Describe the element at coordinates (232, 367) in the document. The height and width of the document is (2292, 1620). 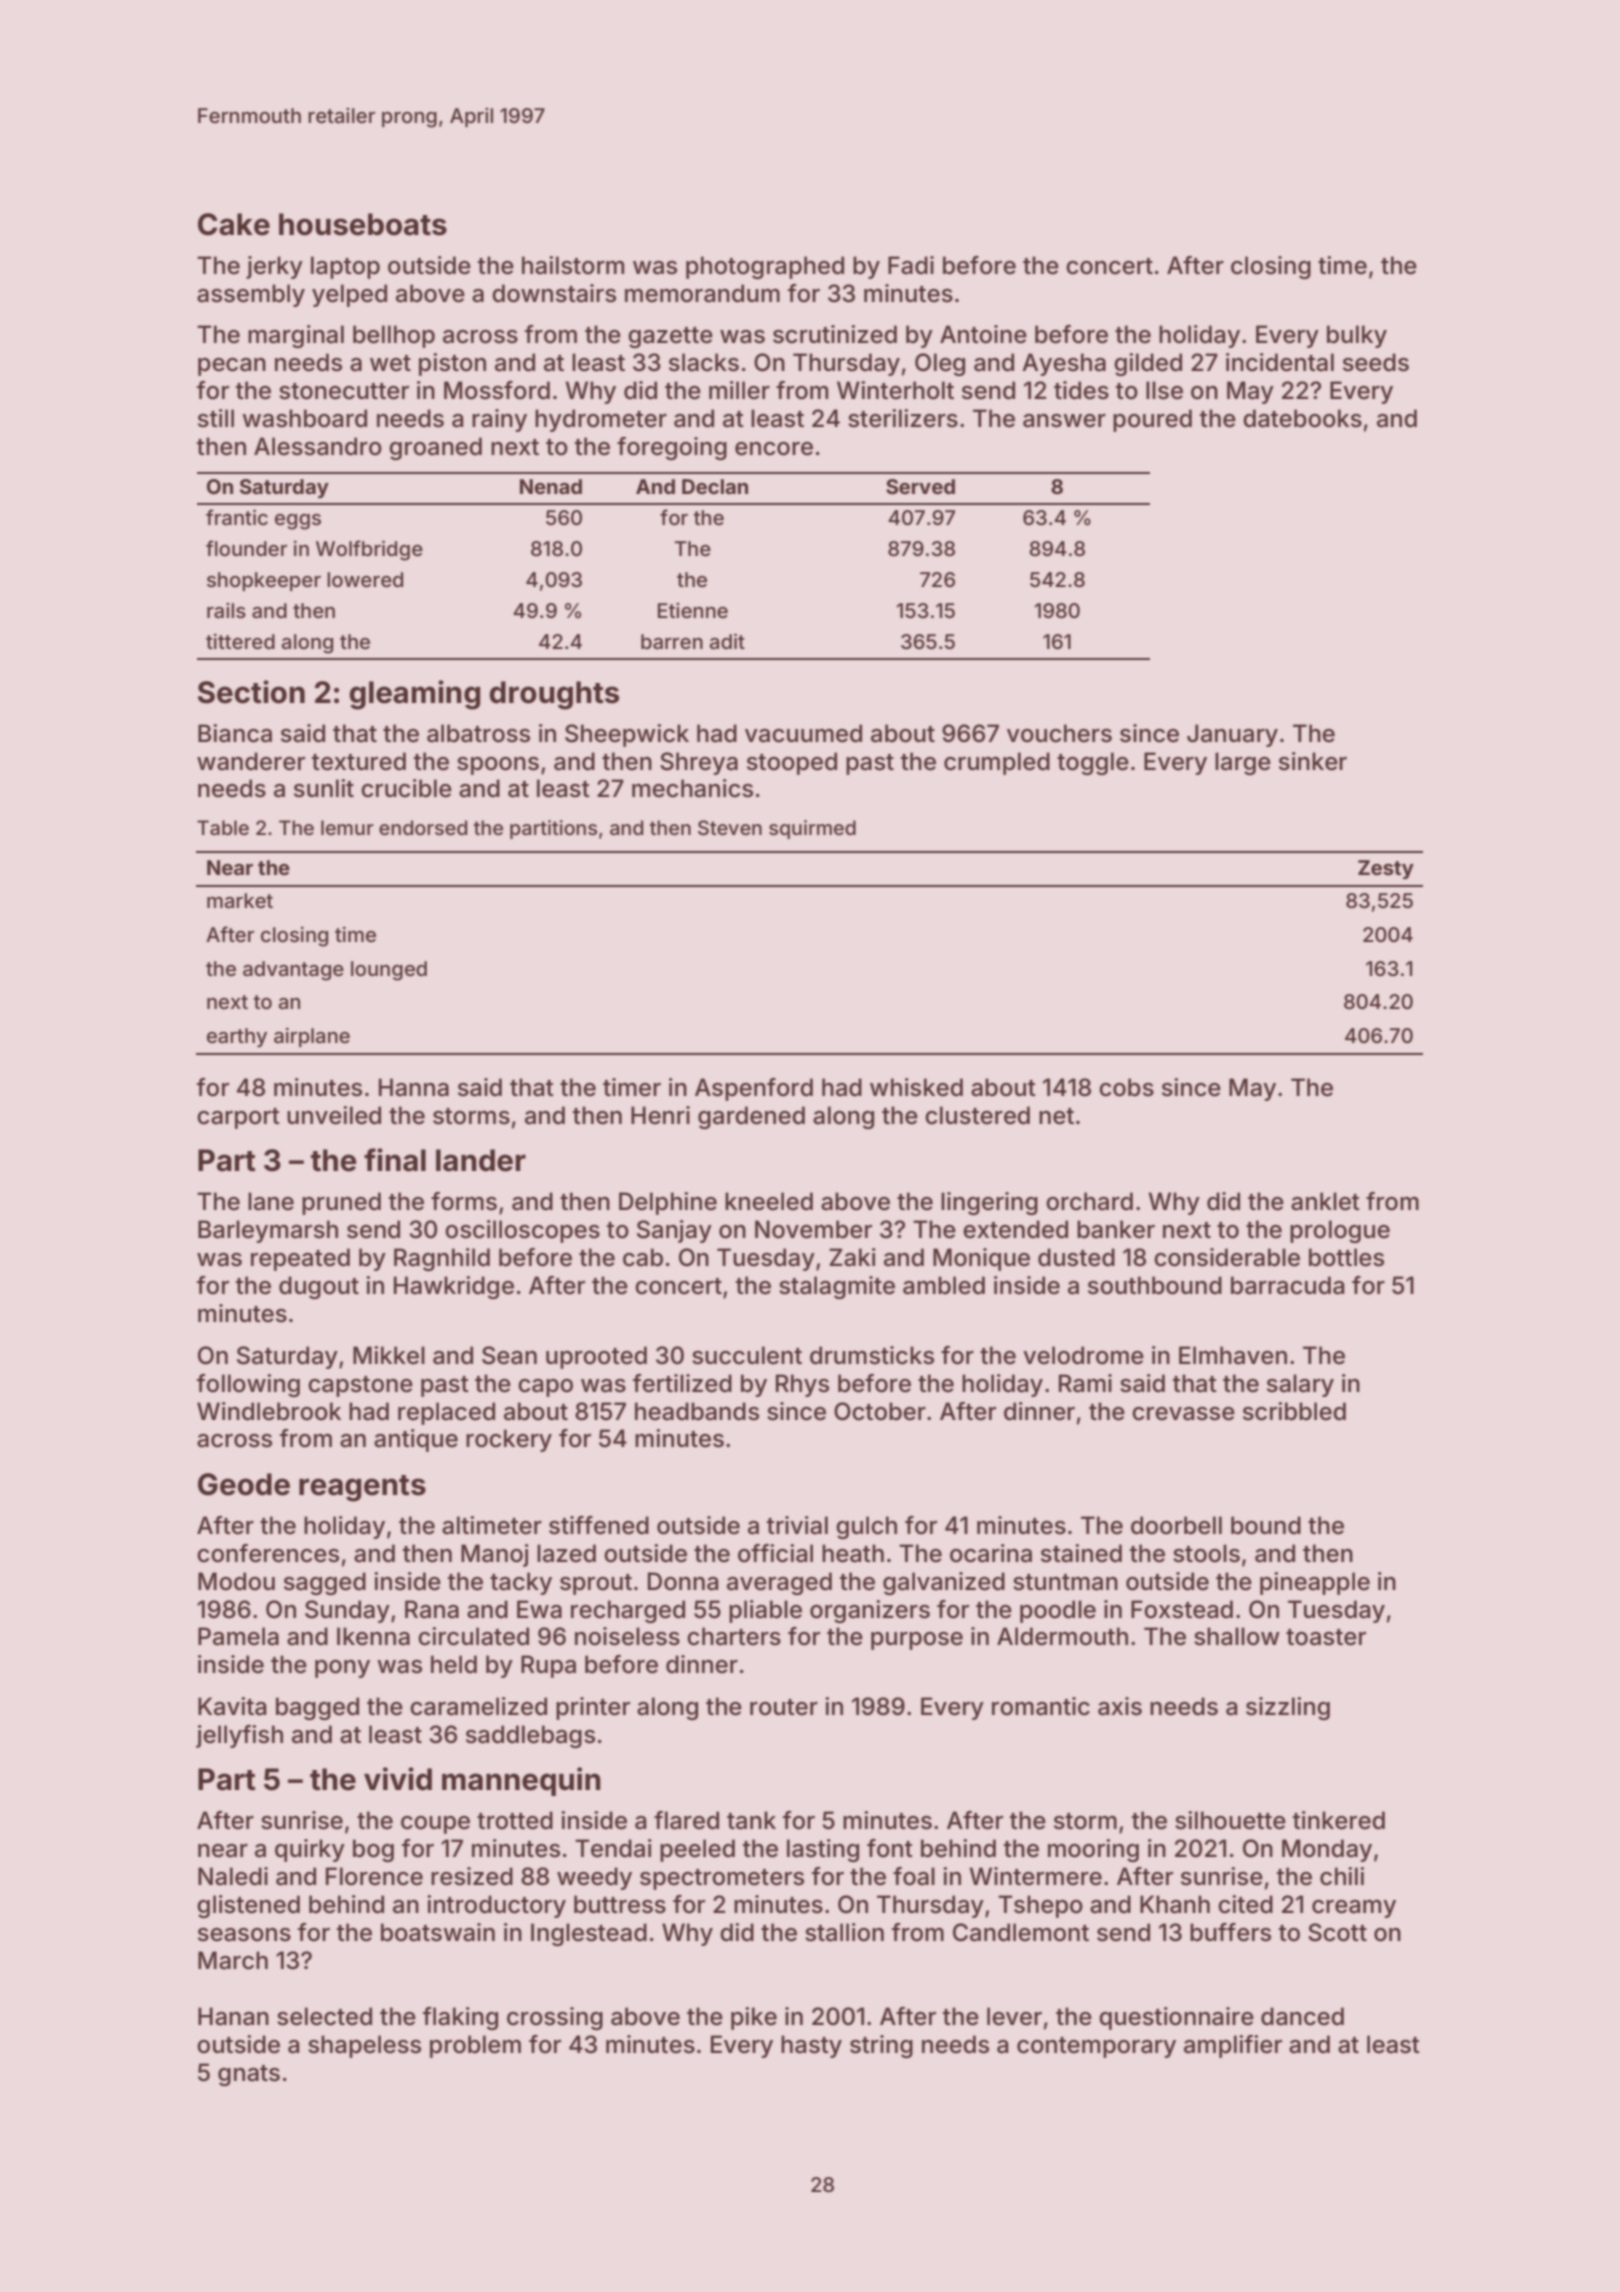
I see `pecan` at that location.
